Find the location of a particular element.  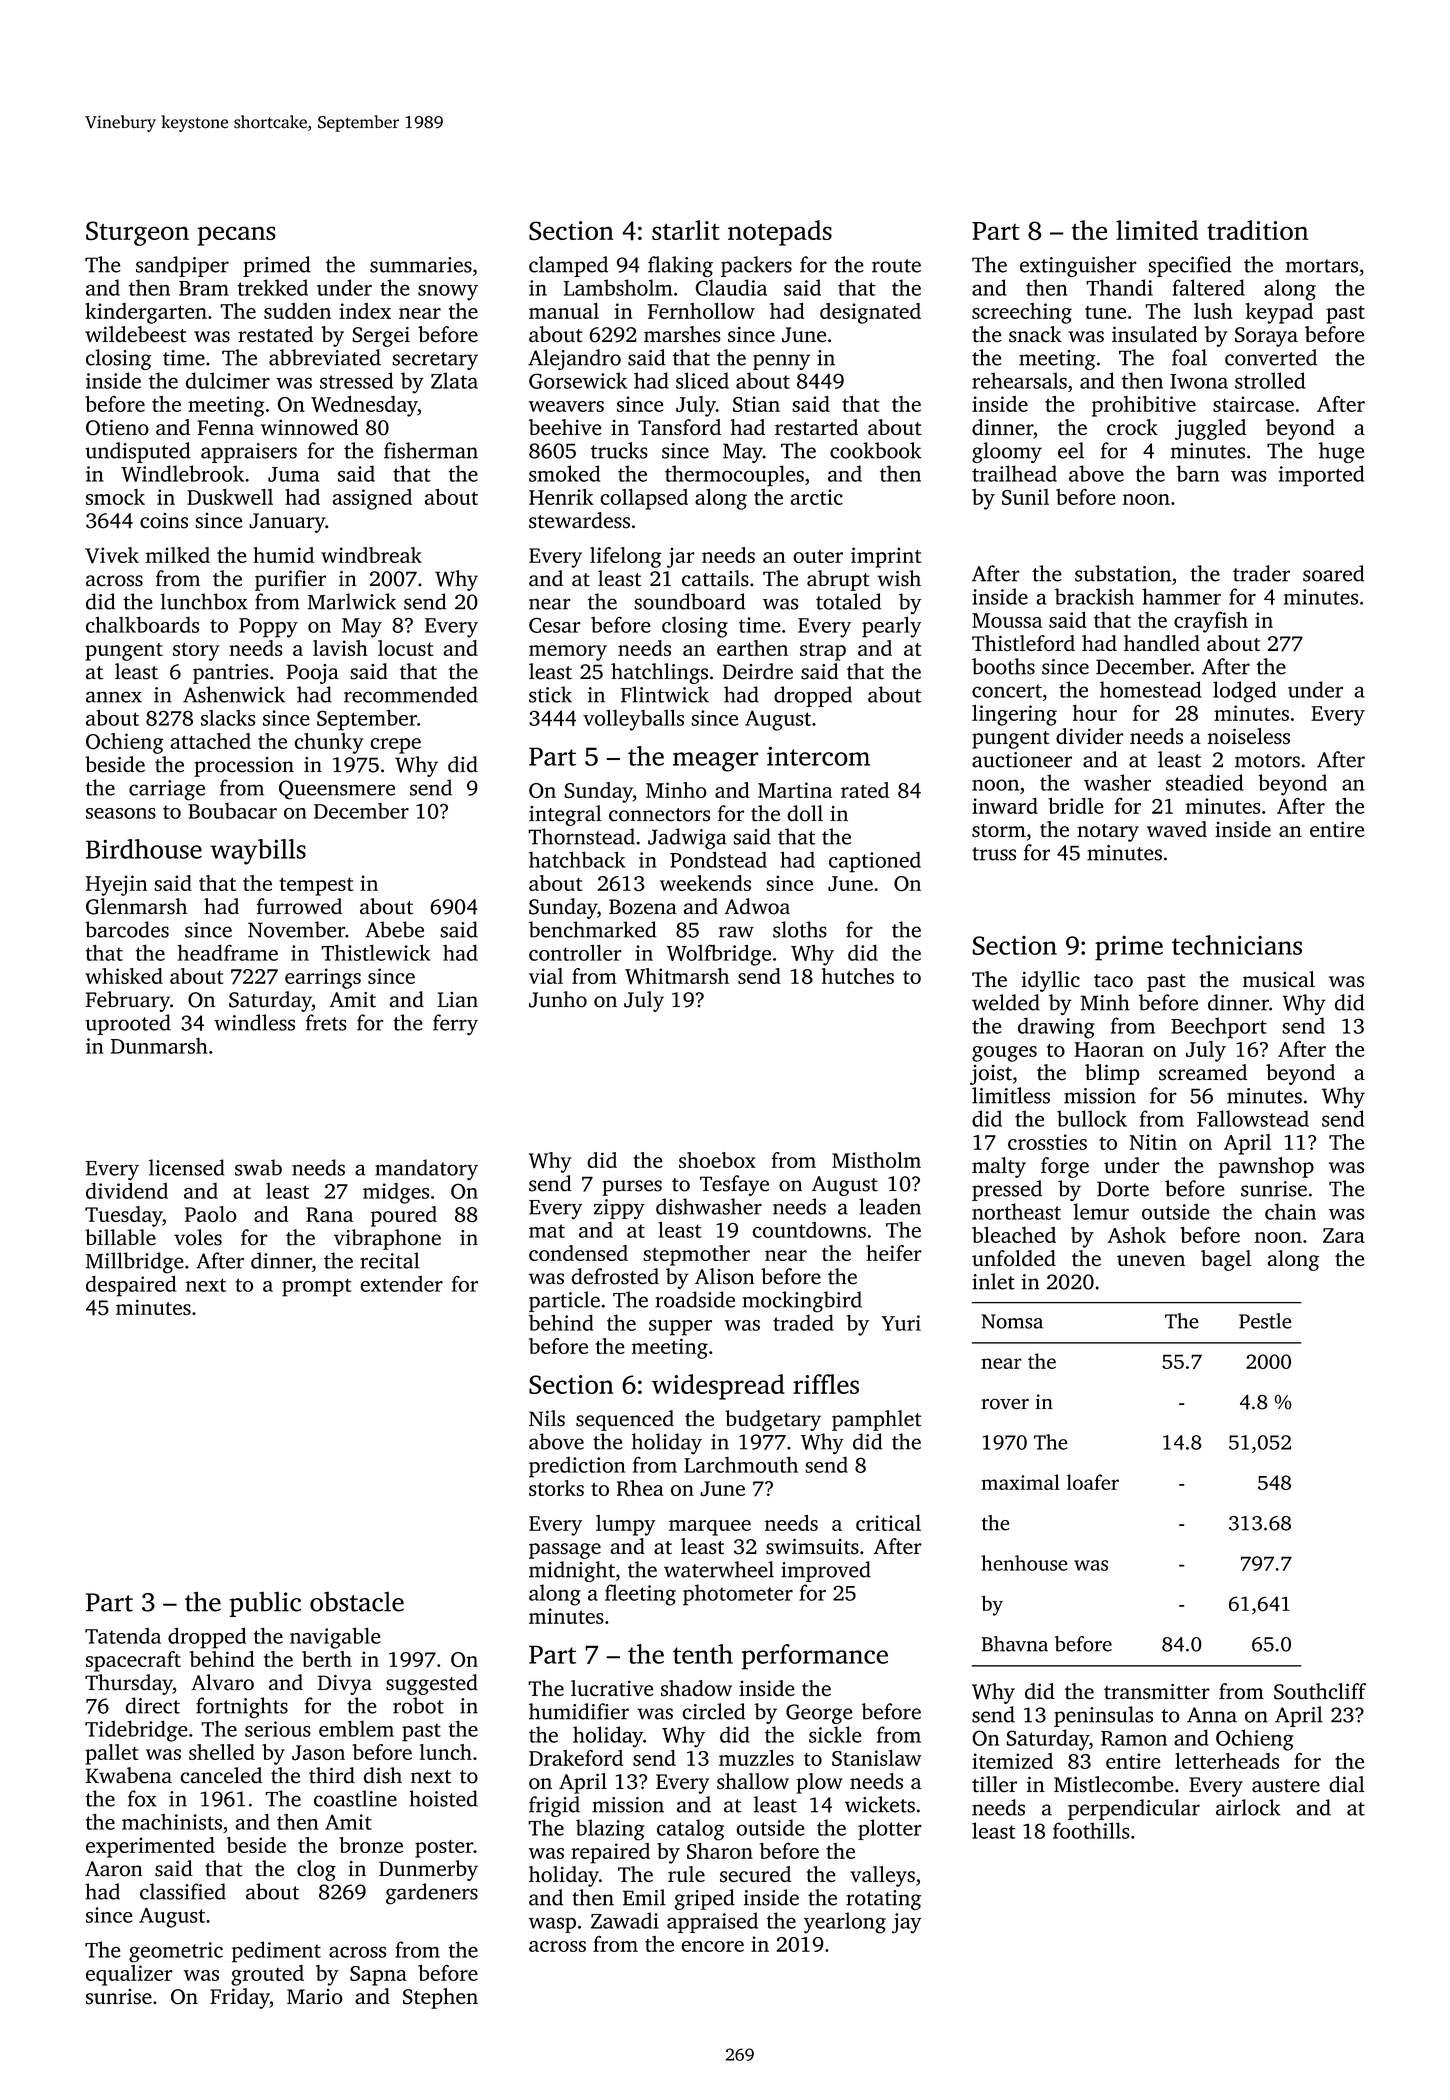

clog is located at coordinates (316, 1870).
